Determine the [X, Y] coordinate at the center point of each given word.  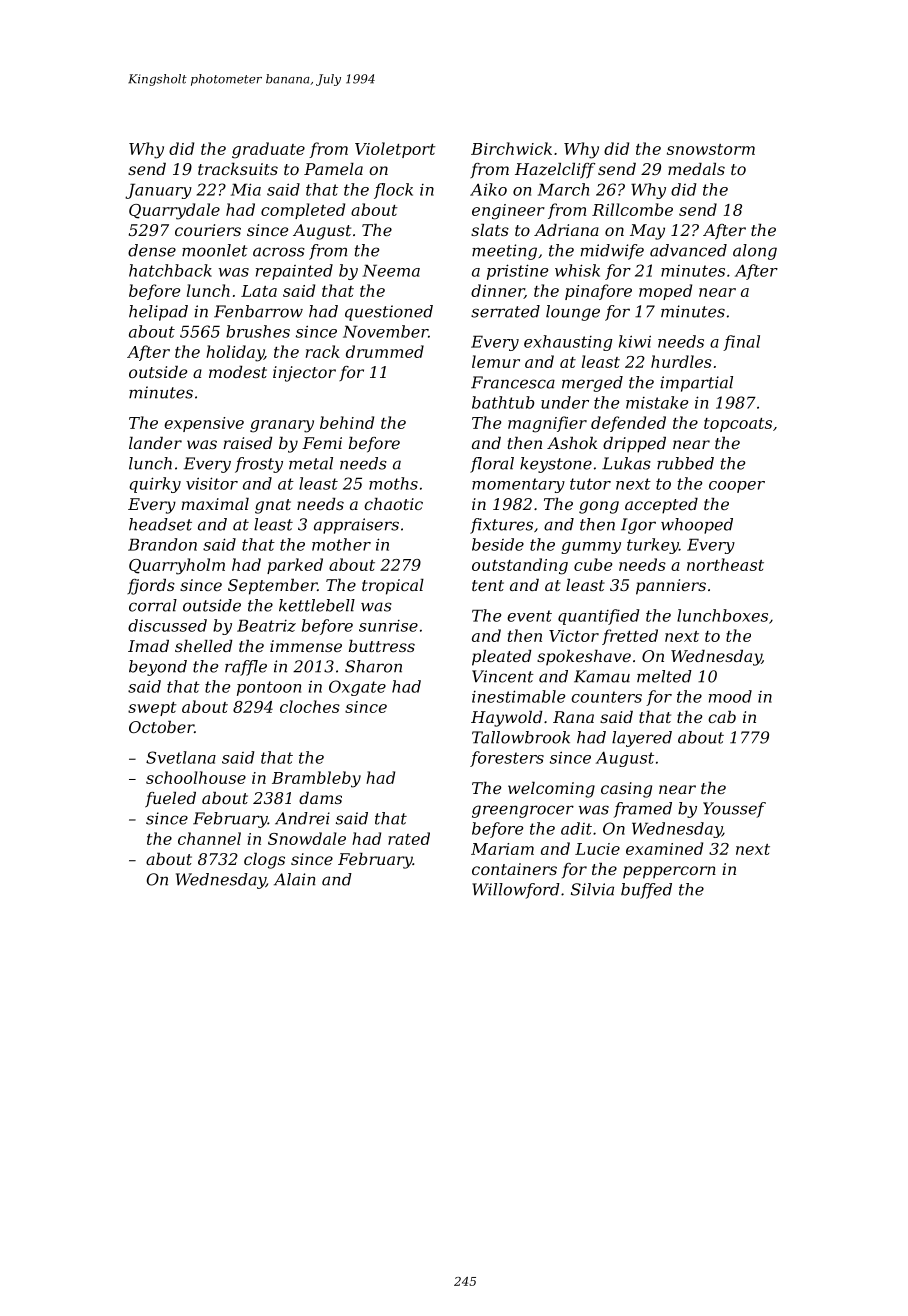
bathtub [503, 402]
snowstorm [711, 149]
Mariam [502, 849]
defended [628, 424]
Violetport [395, 150]
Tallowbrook [521, 737]
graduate [268, 150]
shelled [204, 646]
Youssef [734, 810]
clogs [264, 861]
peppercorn [669, 872]
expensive [204, 424]
